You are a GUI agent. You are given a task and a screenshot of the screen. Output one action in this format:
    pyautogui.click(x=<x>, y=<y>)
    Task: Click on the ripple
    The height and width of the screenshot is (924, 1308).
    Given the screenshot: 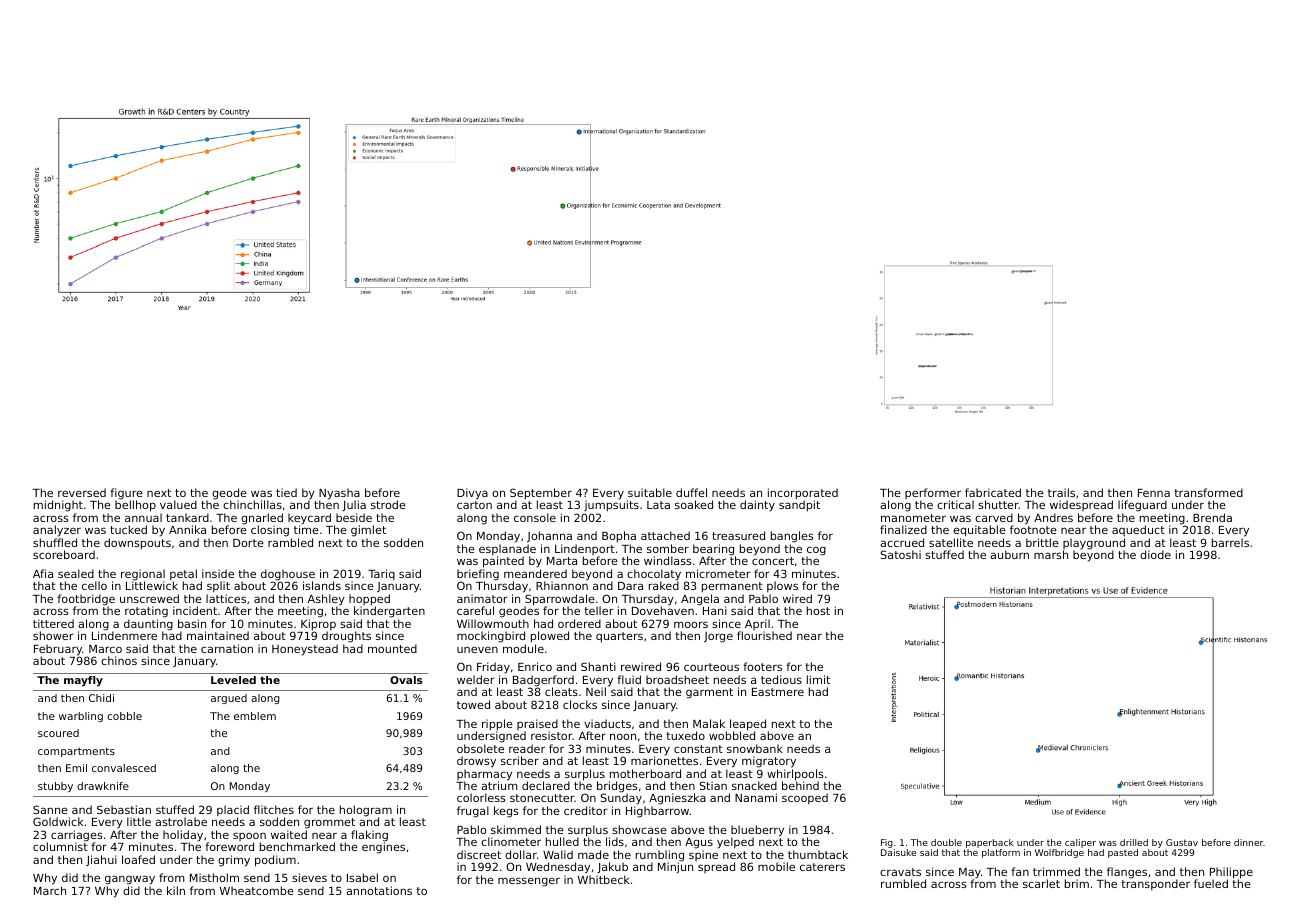 What is the action you would take?
    pyautogui.click(x=497, y=725)
